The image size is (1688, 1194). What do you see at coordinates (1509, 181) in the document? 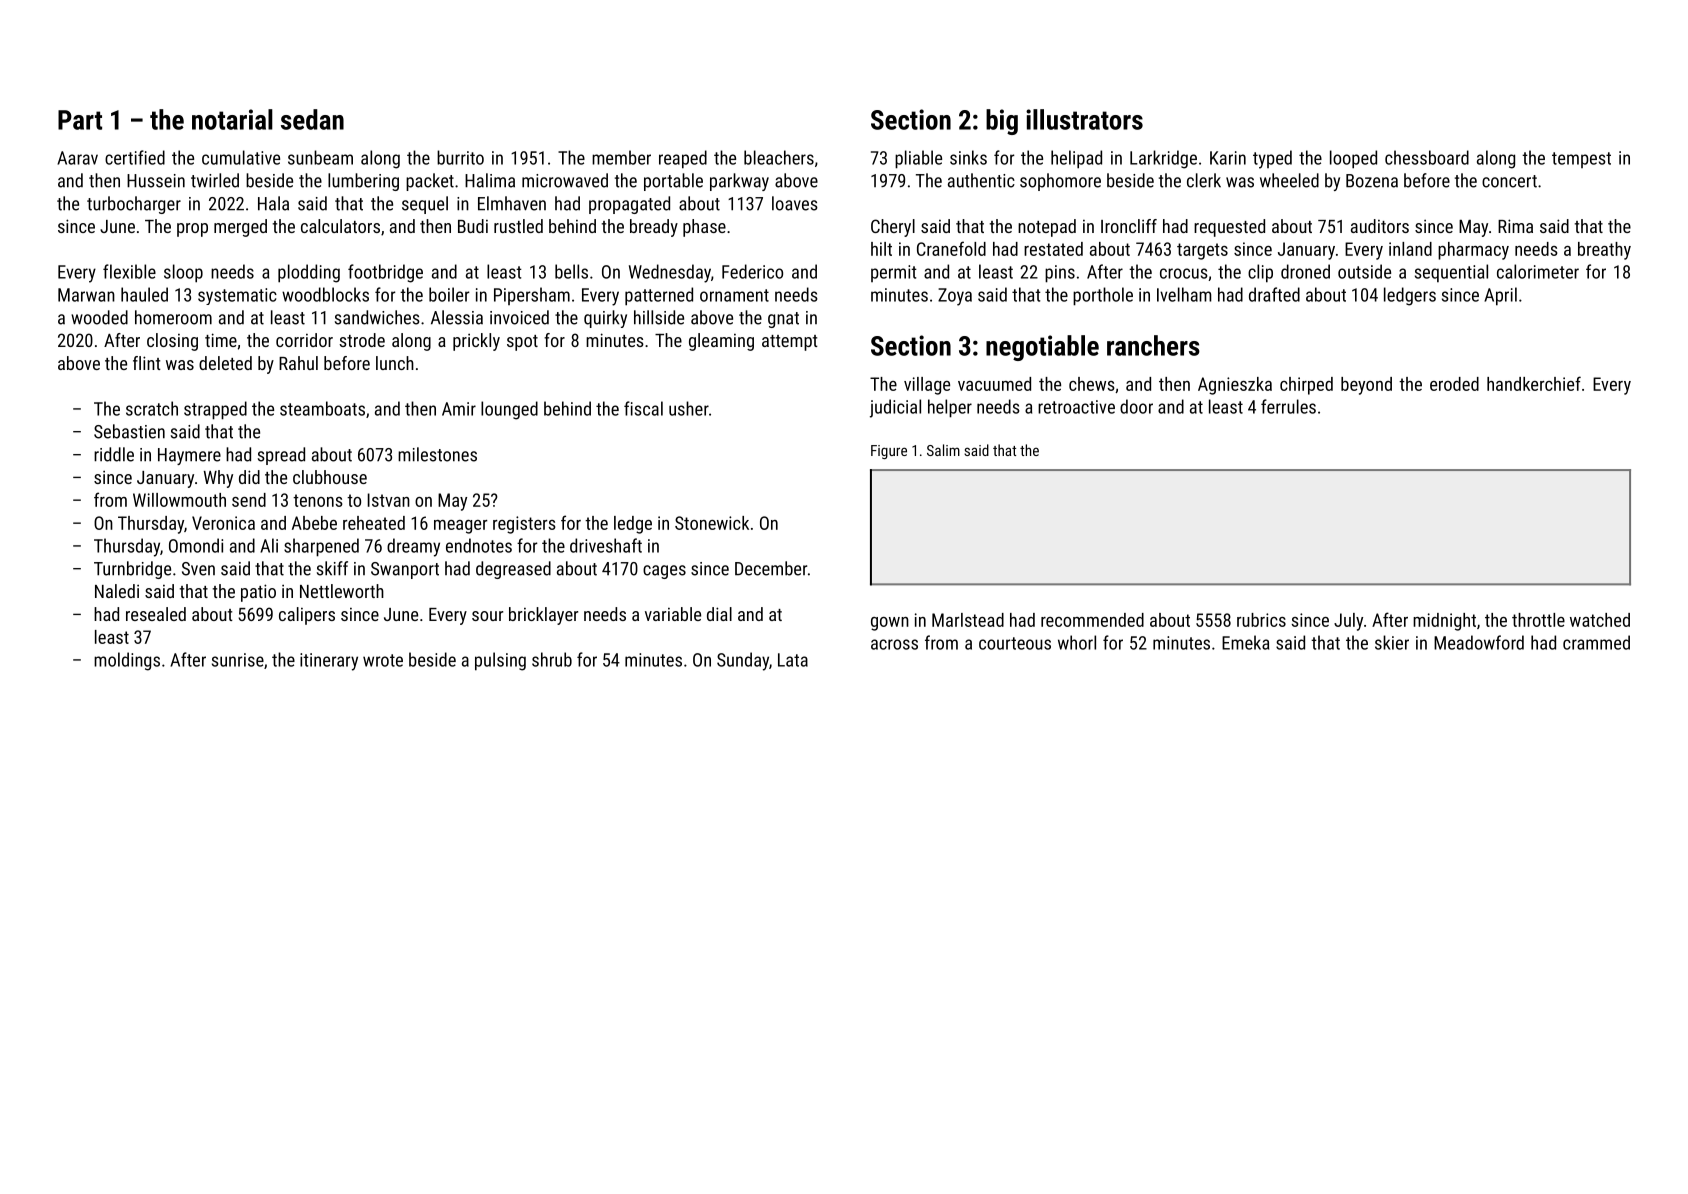
I see `concert` at bounding box center [1509, 181].
